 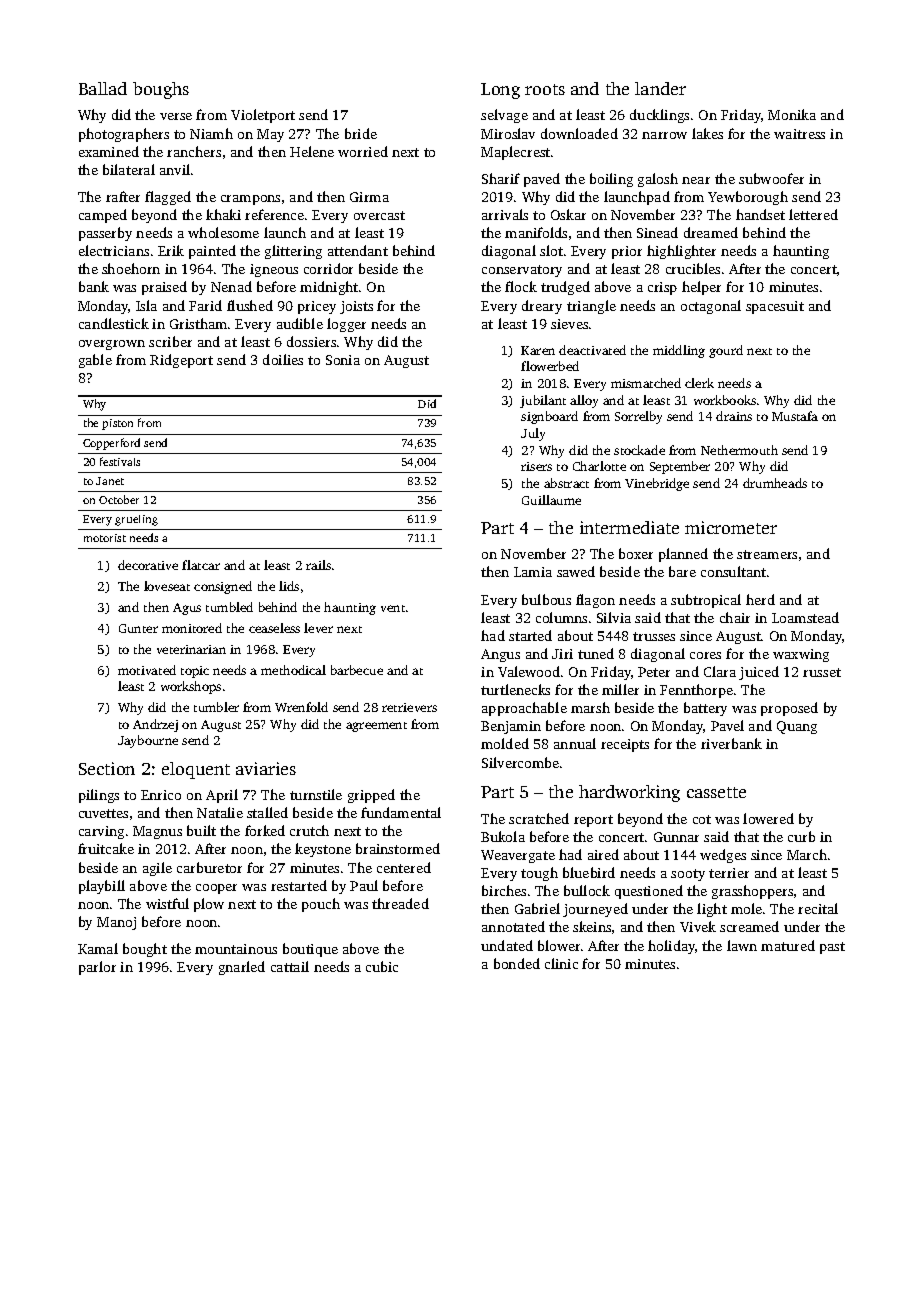 I want to click on pilings, so click(x=99, y=796).
